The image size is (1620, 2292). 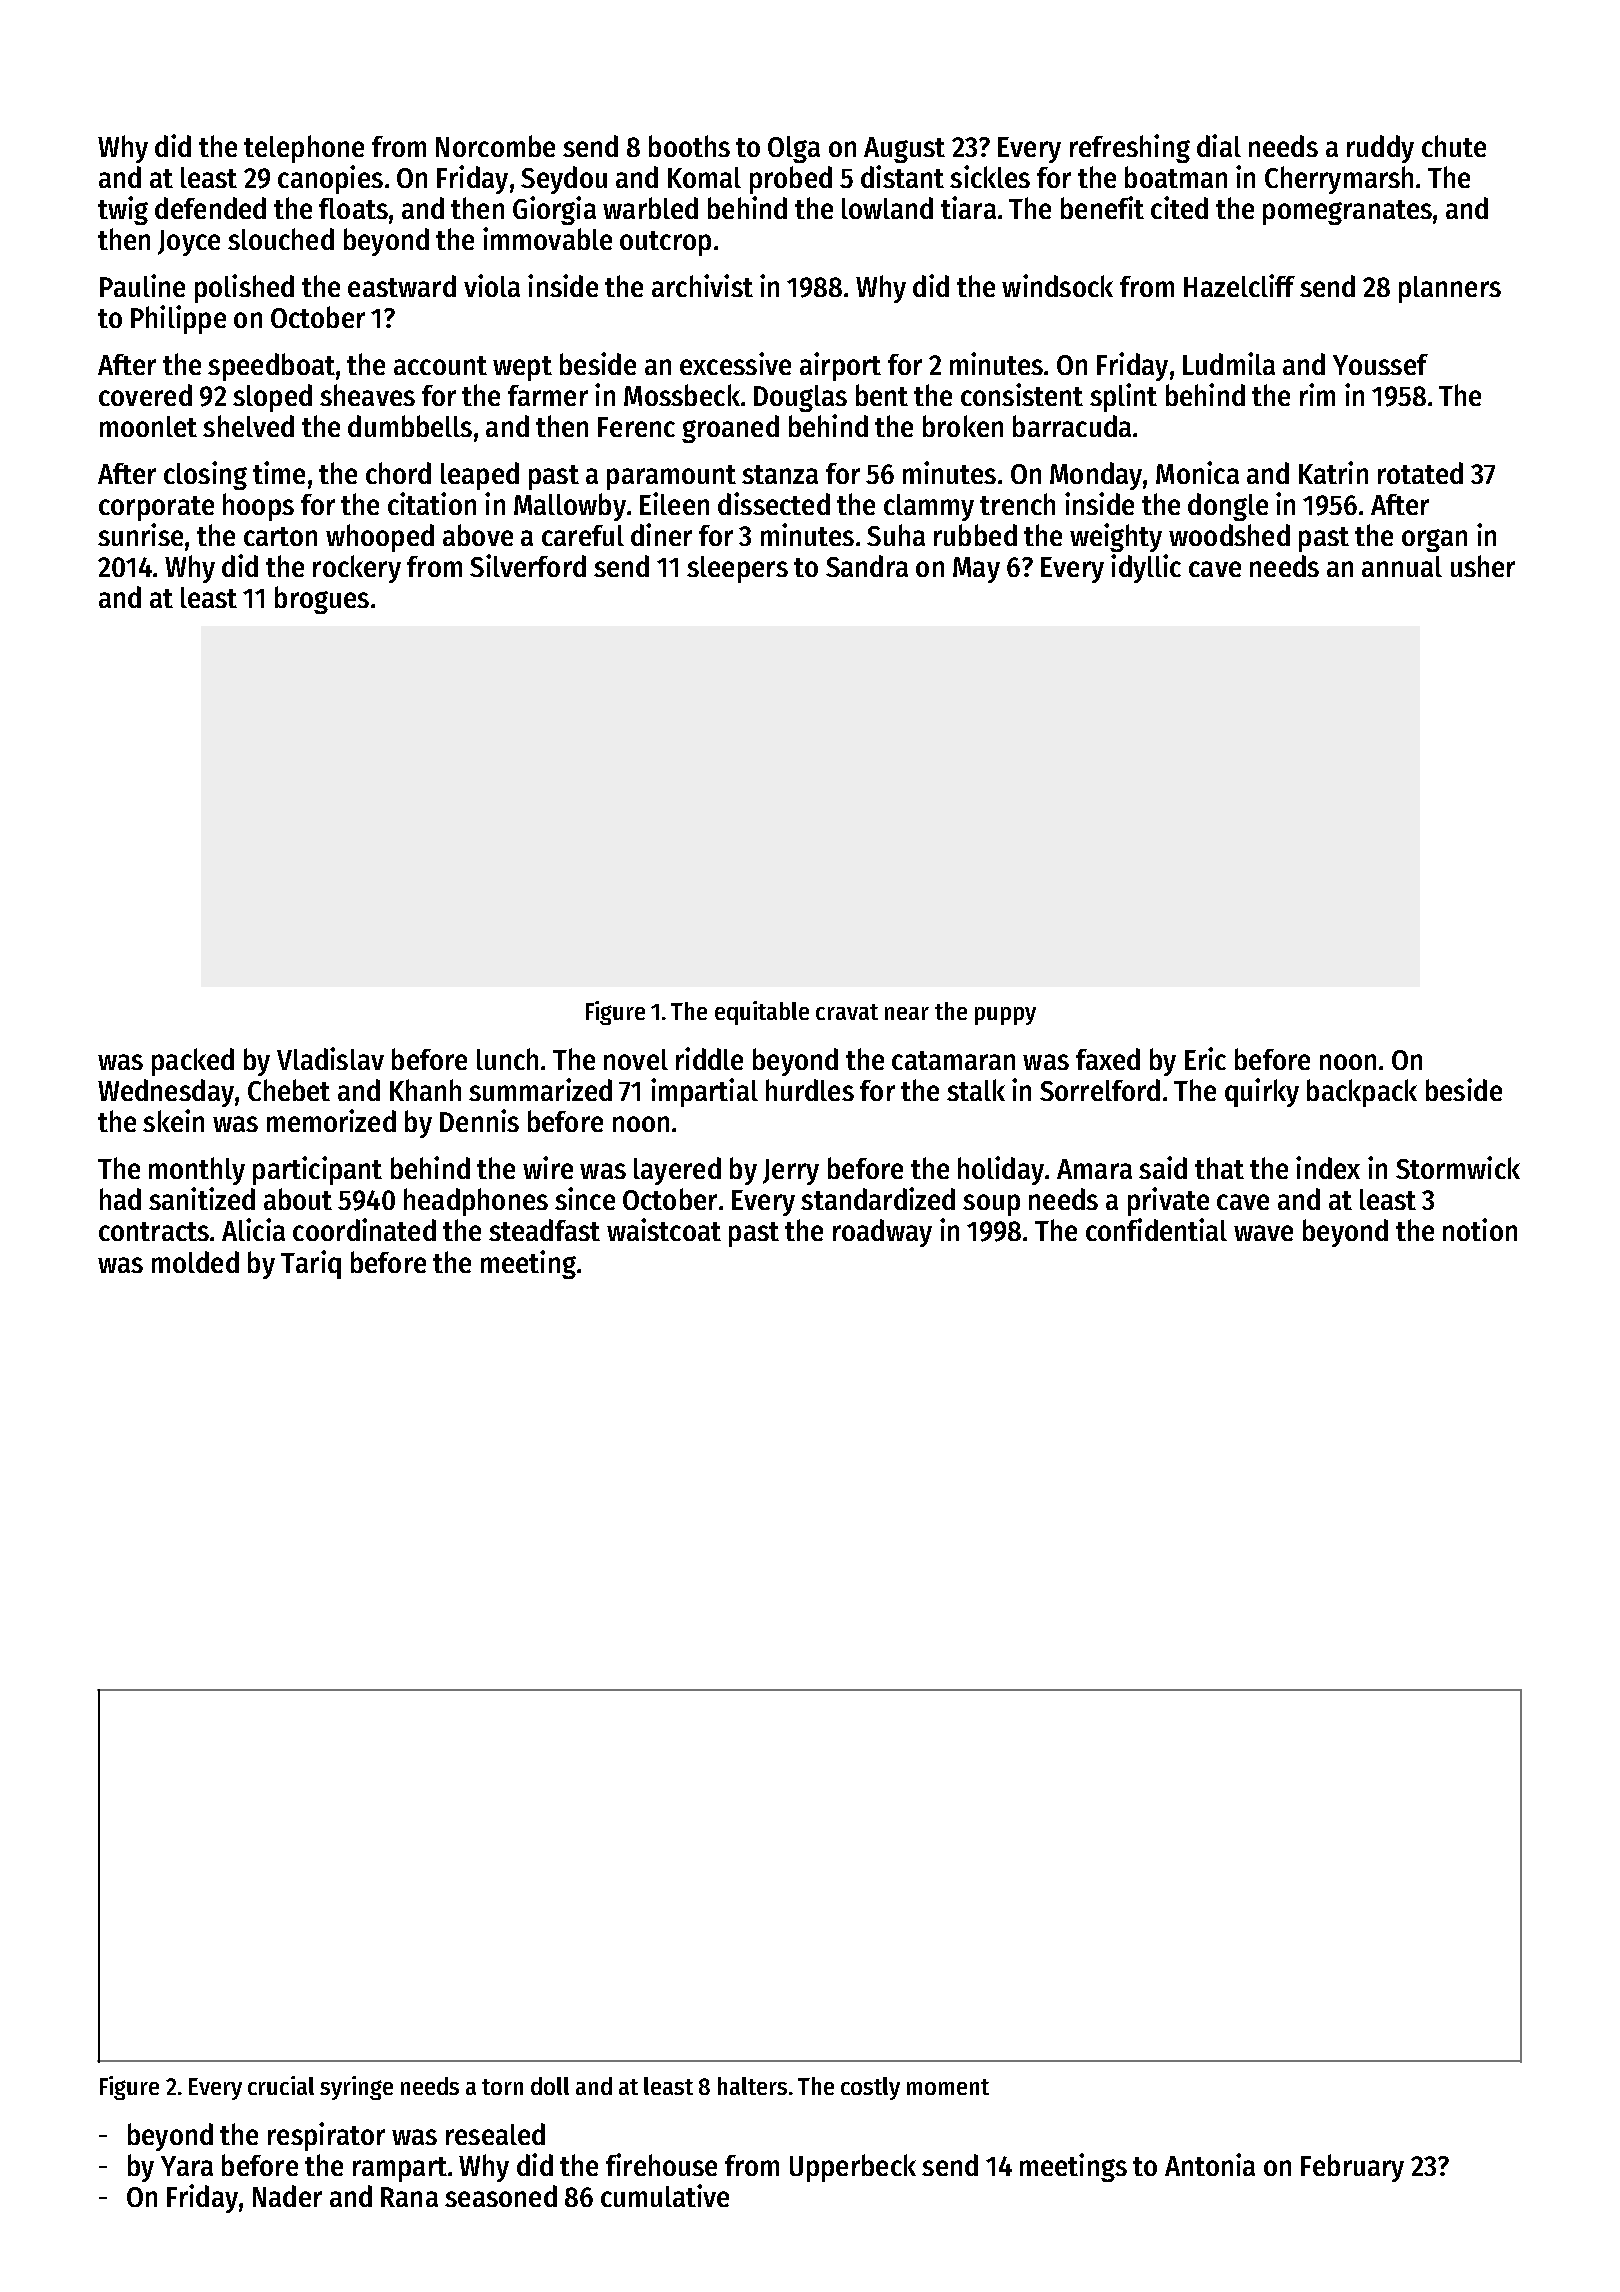 I want to click on soup, so click(x=991, y=1205).
